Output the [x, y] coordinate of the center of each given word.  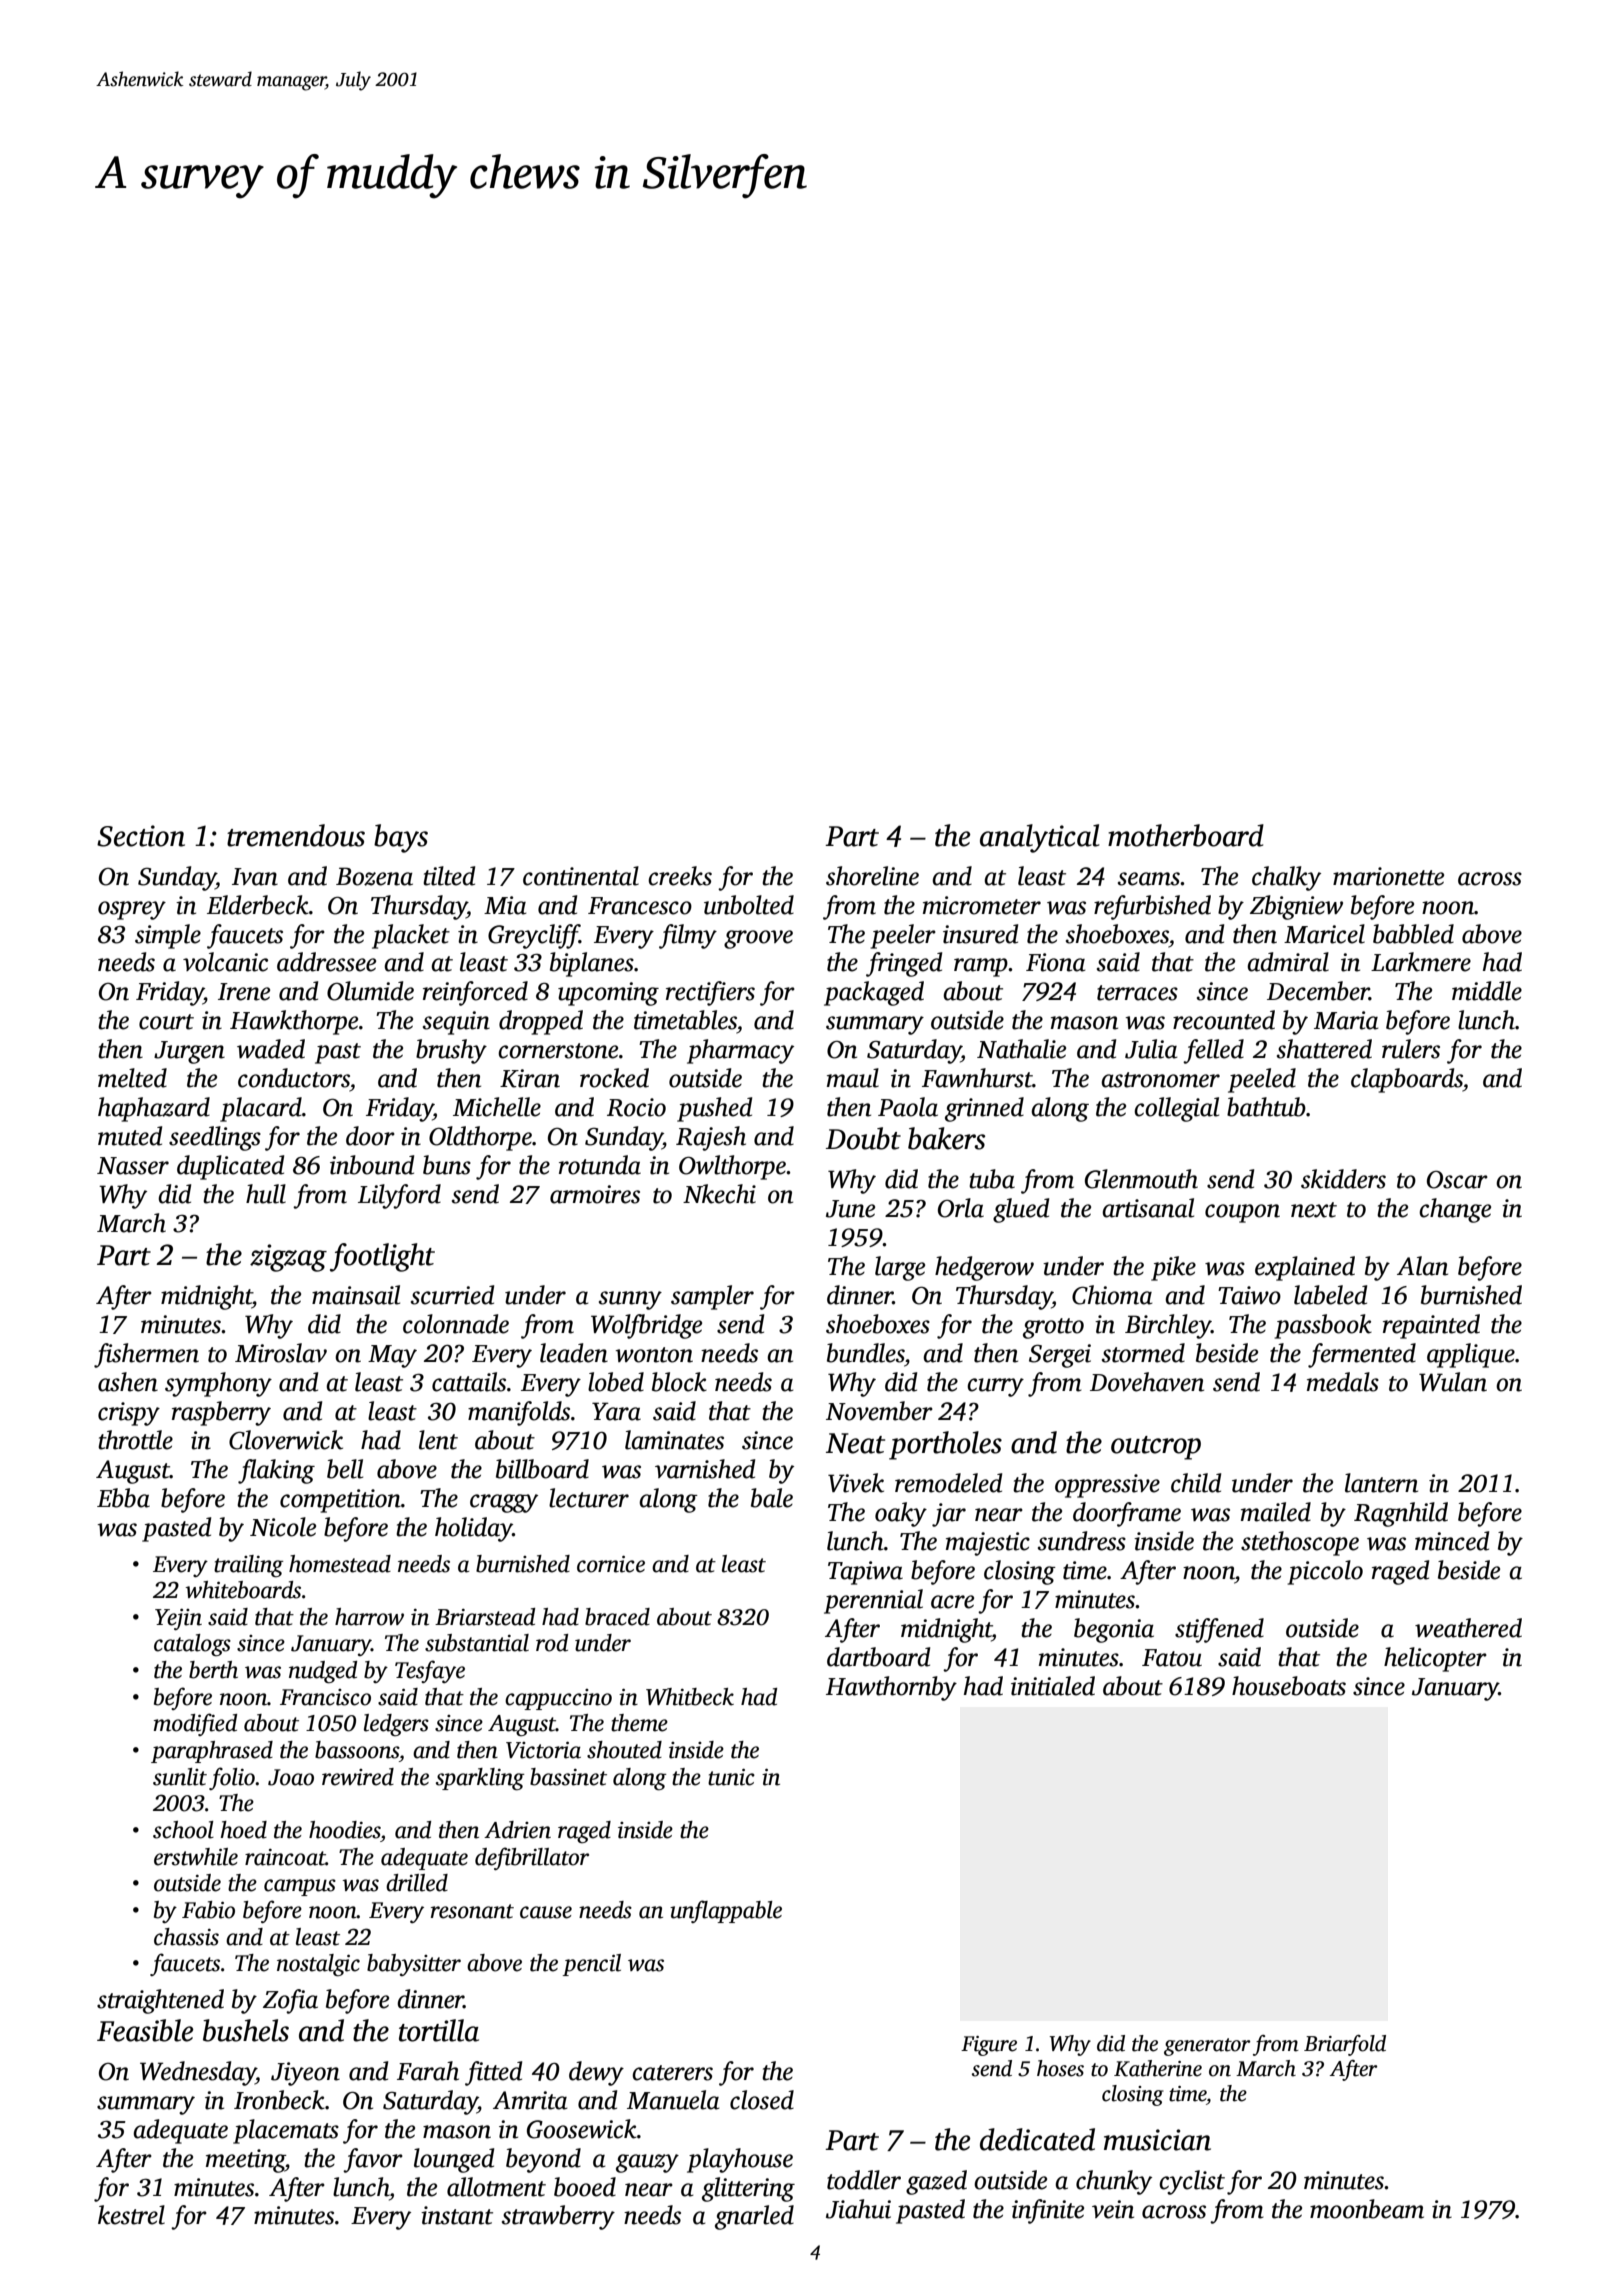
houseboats [1289, 1686]
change [1455, 1210]
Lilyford [399, 1196]
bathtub [1266, 1107]
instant [457, 2215]
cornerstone [558, 1051]
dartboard [878, 1657]
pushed [714, 1109]
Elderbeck [258, 905]
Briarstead [485, 1617]
